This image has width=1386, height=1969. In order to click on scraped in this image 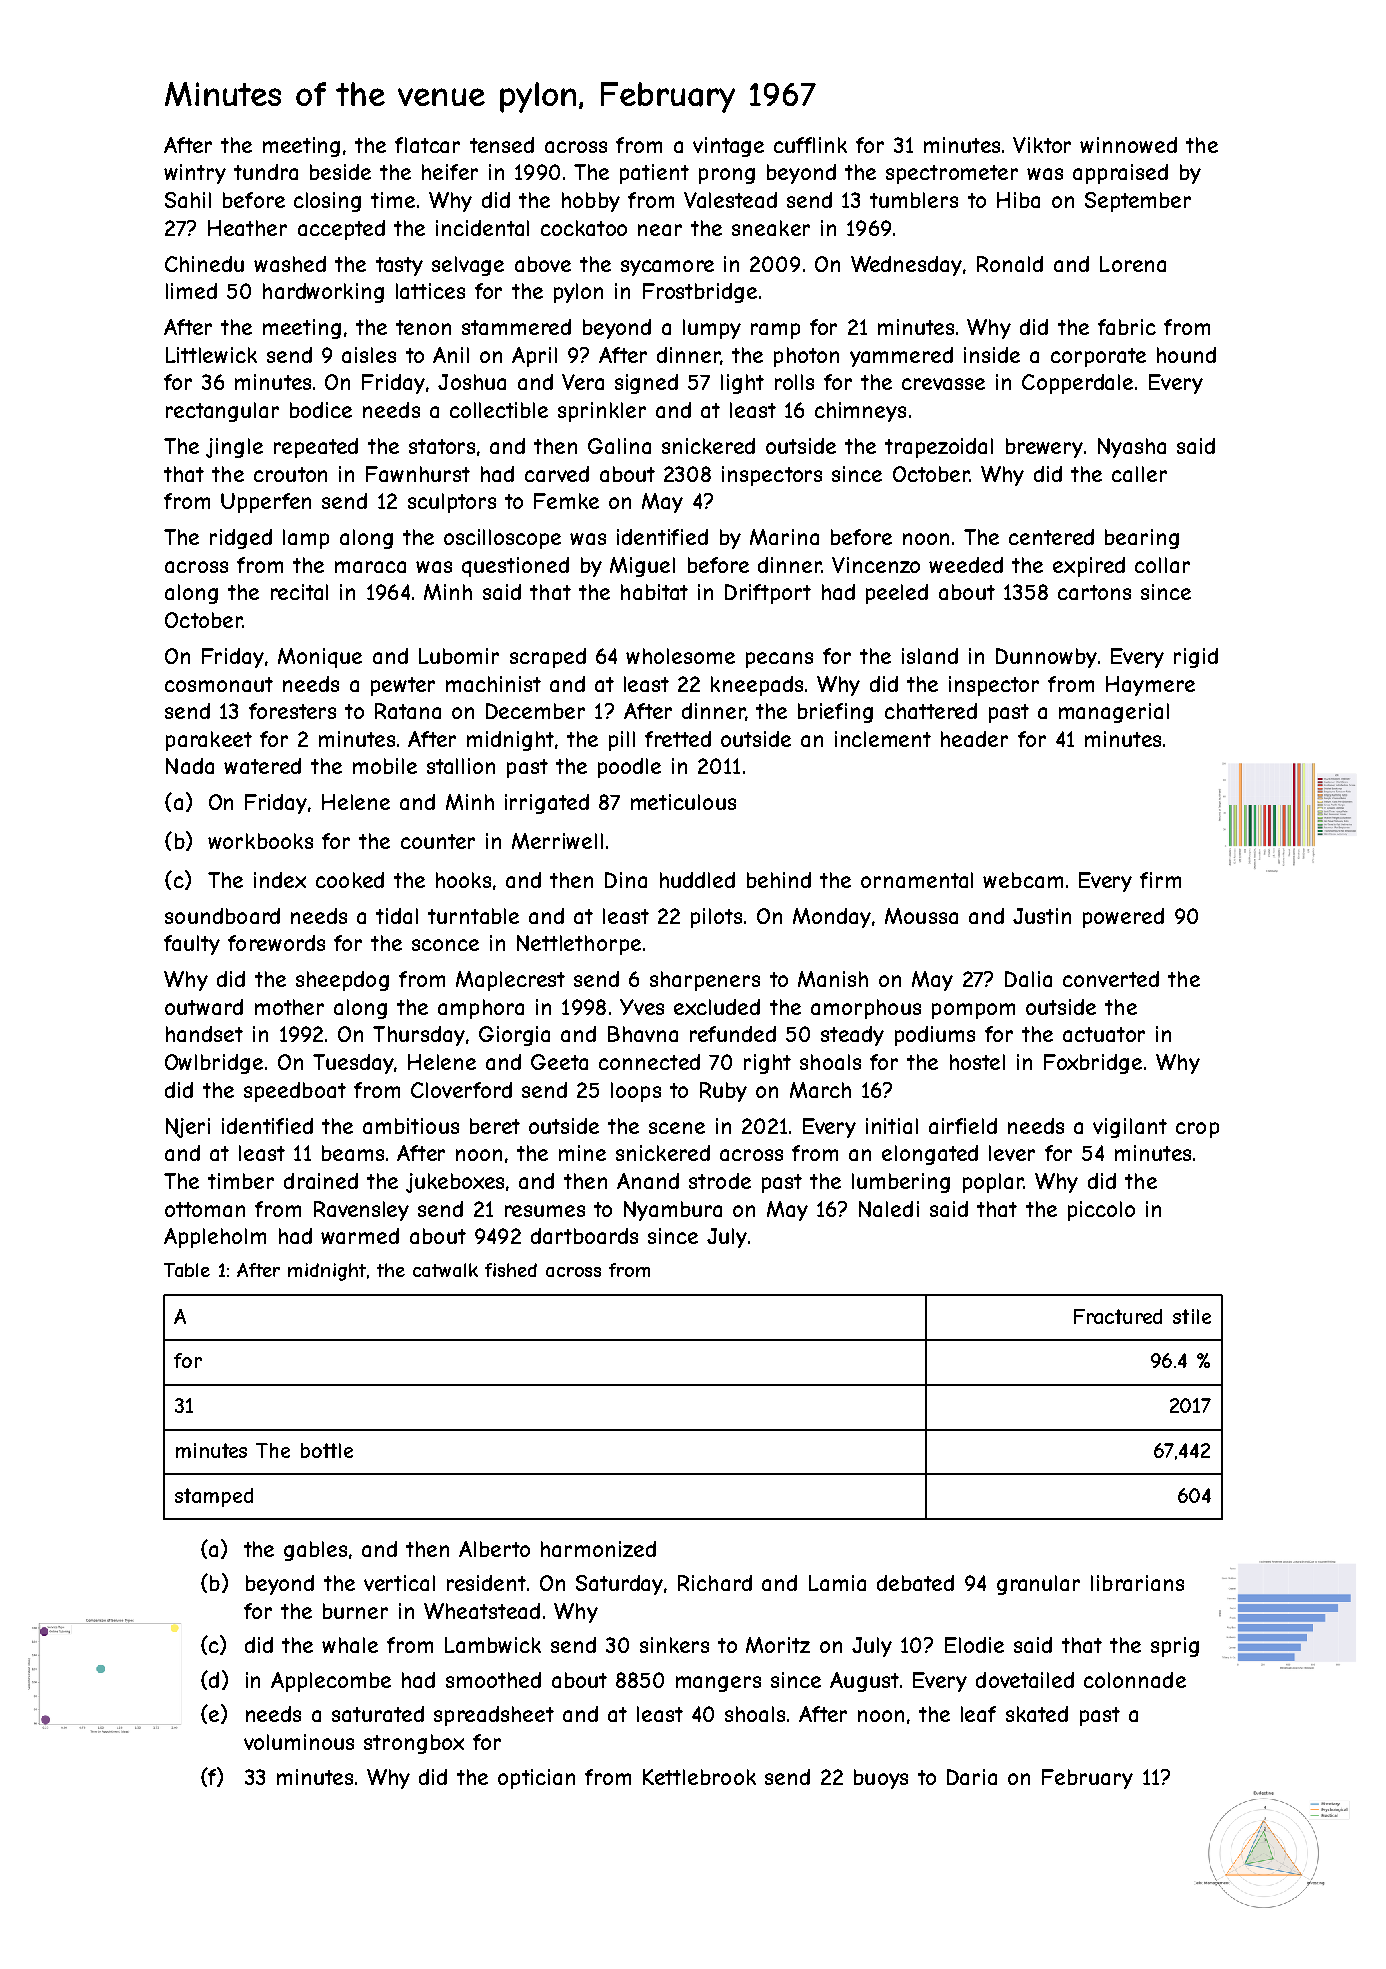, I will do `click(548, 658)`.
